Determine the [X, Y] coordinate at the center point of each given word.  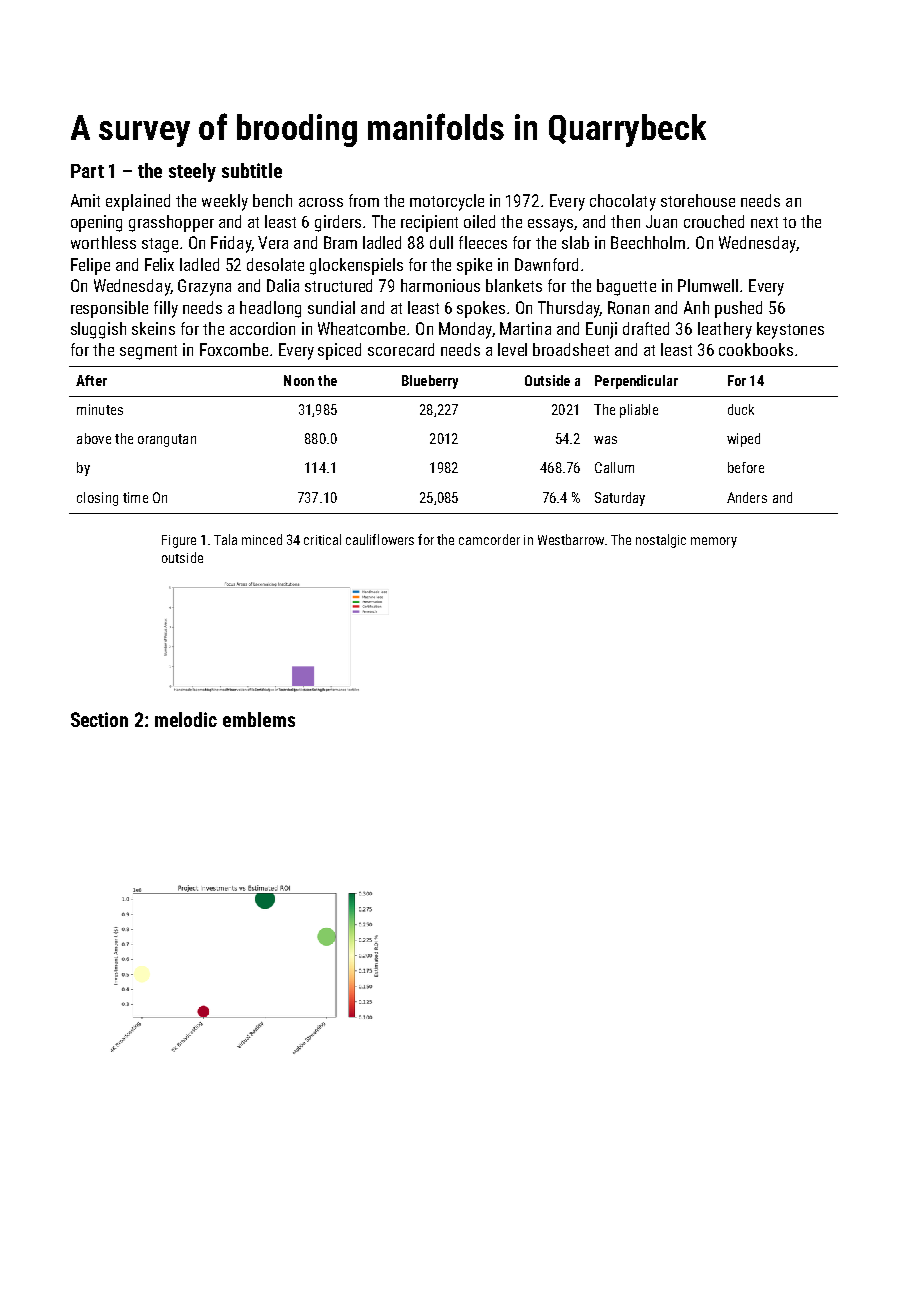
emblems [259, 719]
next [764, 222]
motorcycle [447, 202]
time [135, 497]
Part [87, 171]
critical [322, 539]
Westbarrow [571, 539]
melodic [186, 719]
